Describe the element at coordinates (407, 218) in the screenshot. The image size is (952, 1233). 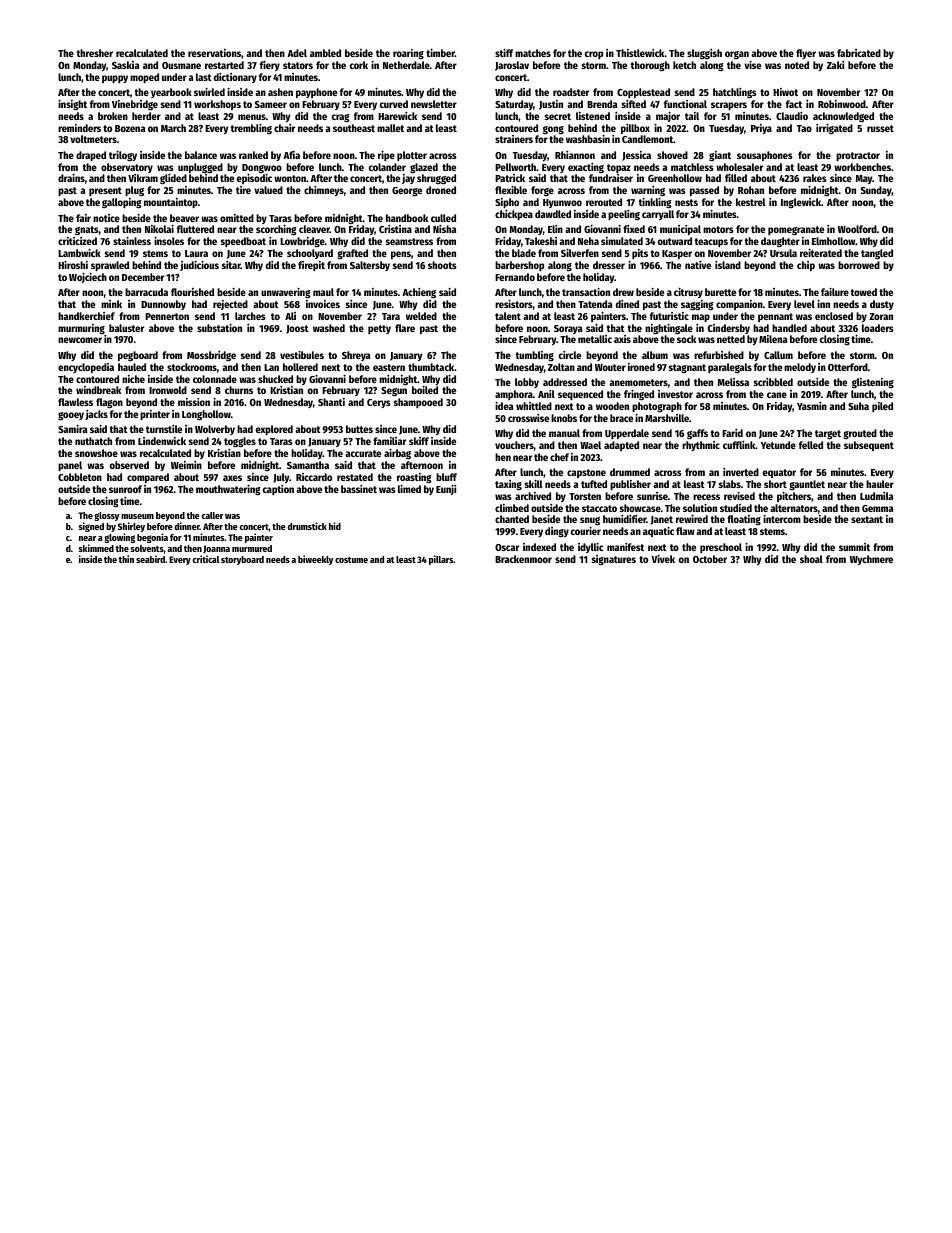
I see `handbook` at that location.
